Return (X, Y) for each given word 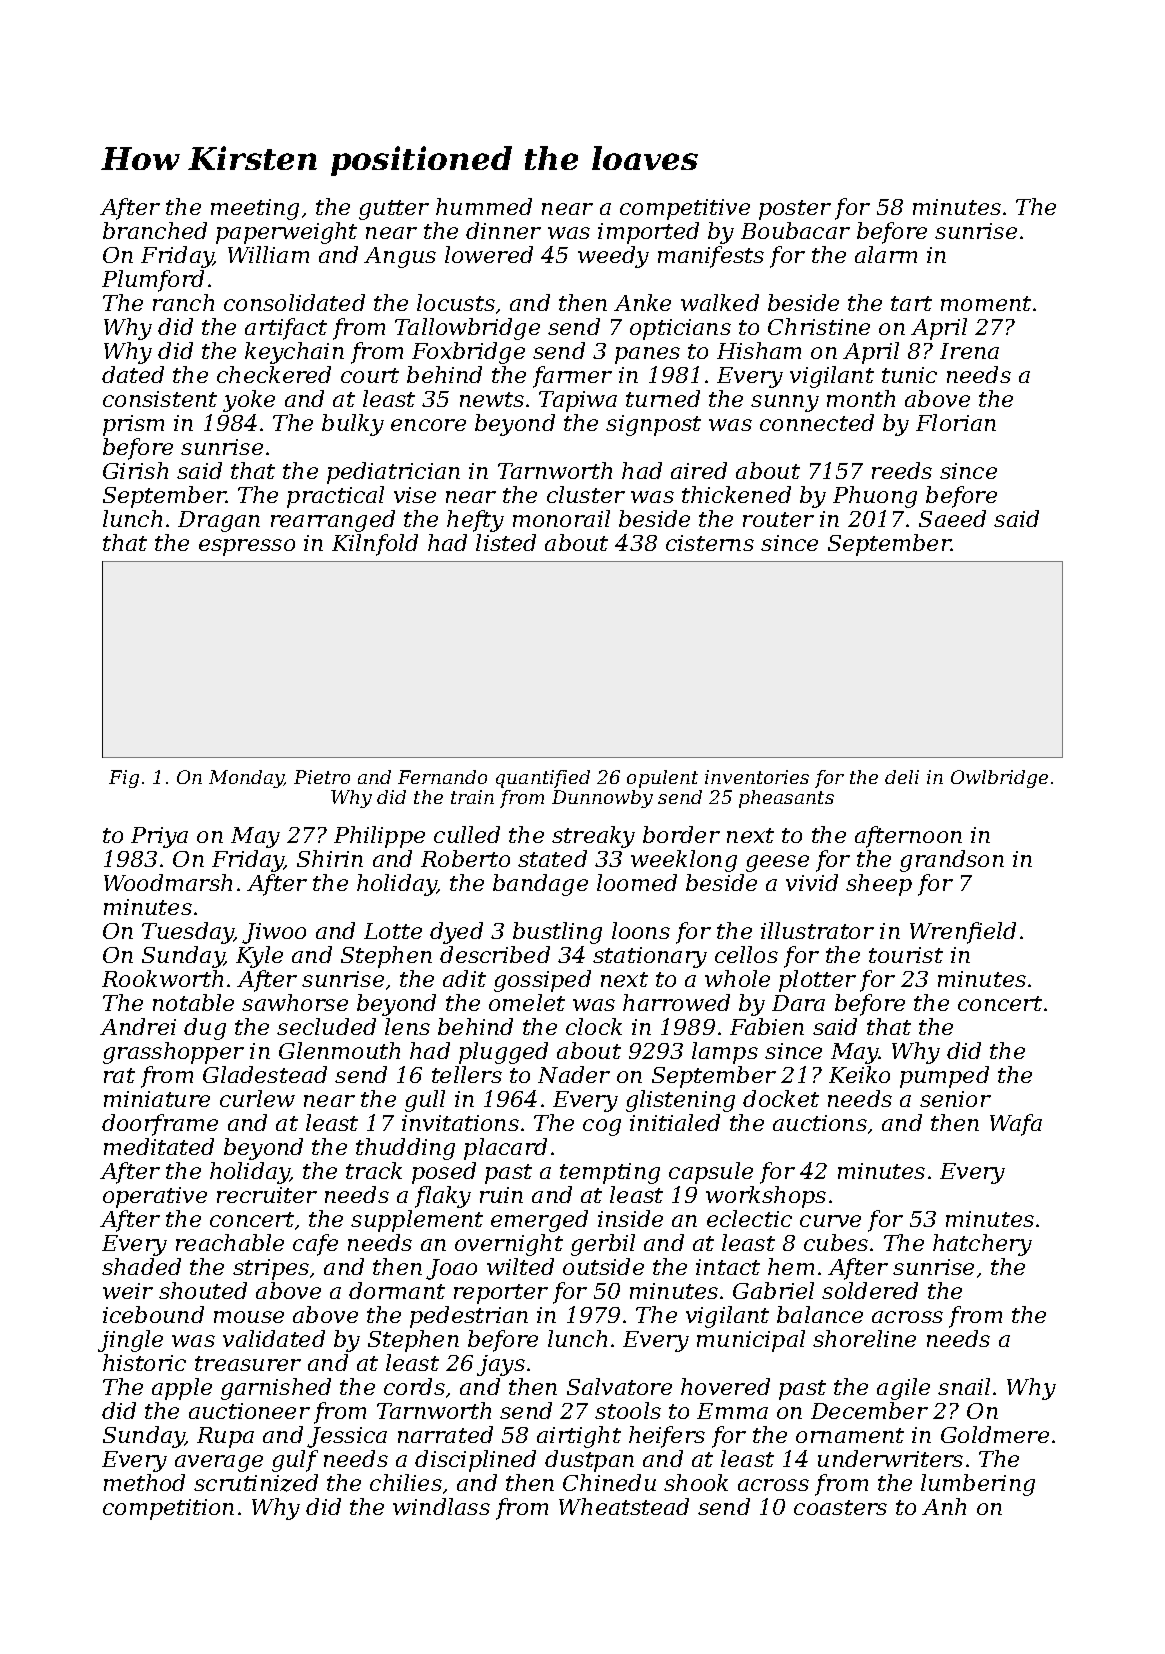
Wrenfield (963, 933)
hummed (484, 206)
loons (641, 930)
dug (205, 1029)
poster (795, 210)
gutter (394, 210)
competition (168, 1509)
